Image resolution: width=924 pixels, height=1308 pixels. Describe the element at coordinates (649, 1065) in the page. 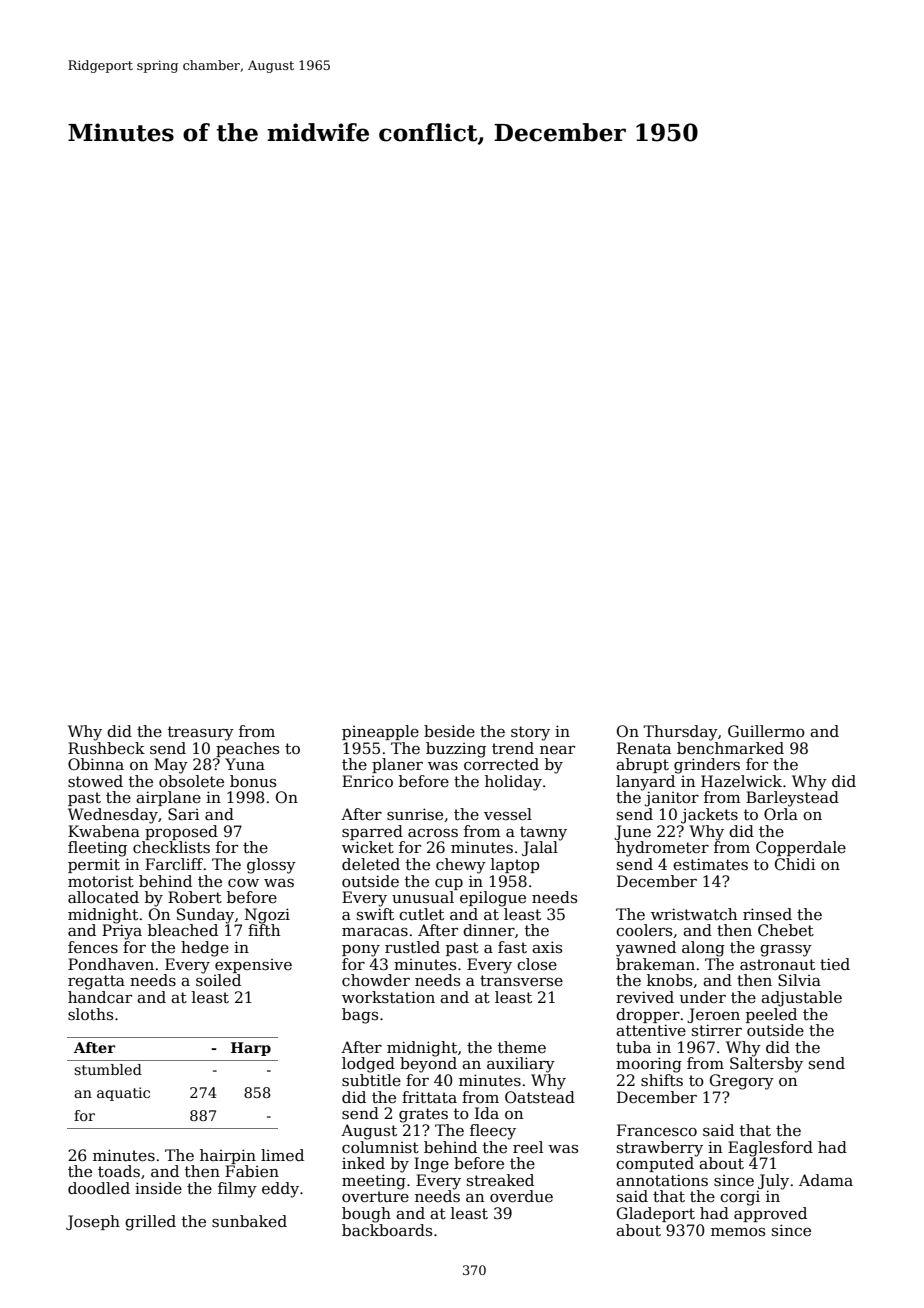

I see `mooring` at that location.
